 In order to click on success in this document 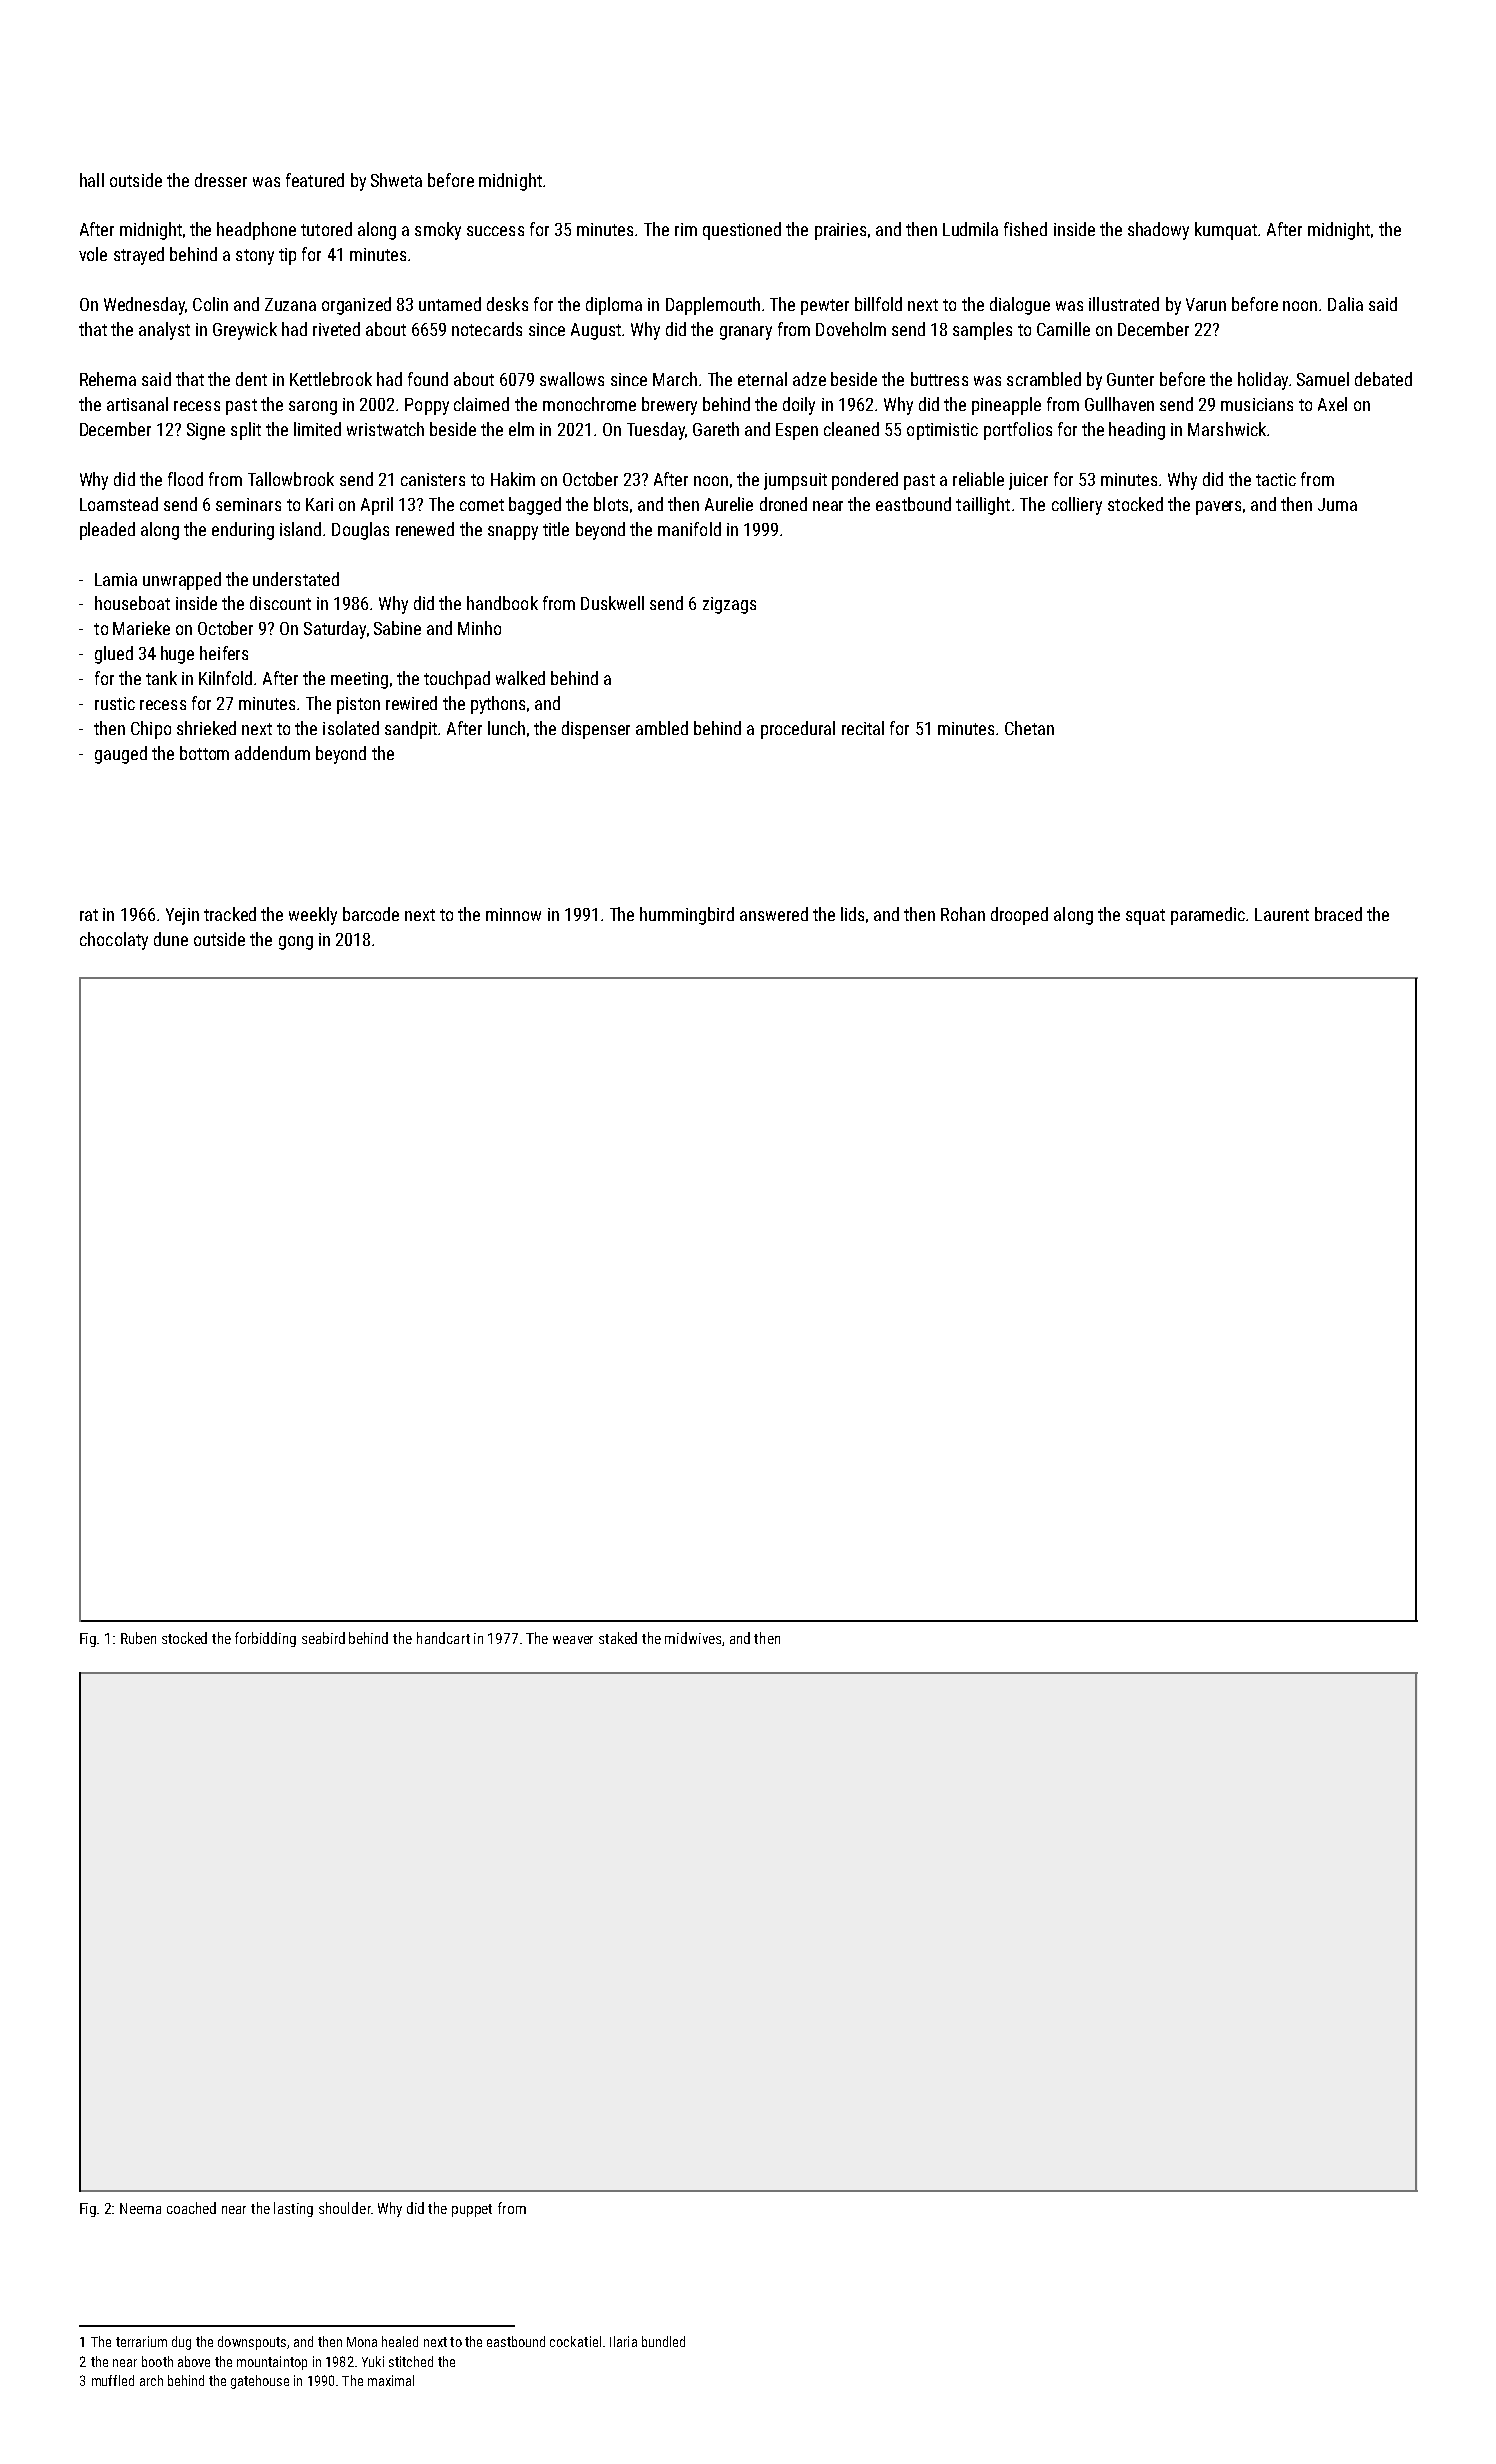, I will do `click(495, 231)`.
